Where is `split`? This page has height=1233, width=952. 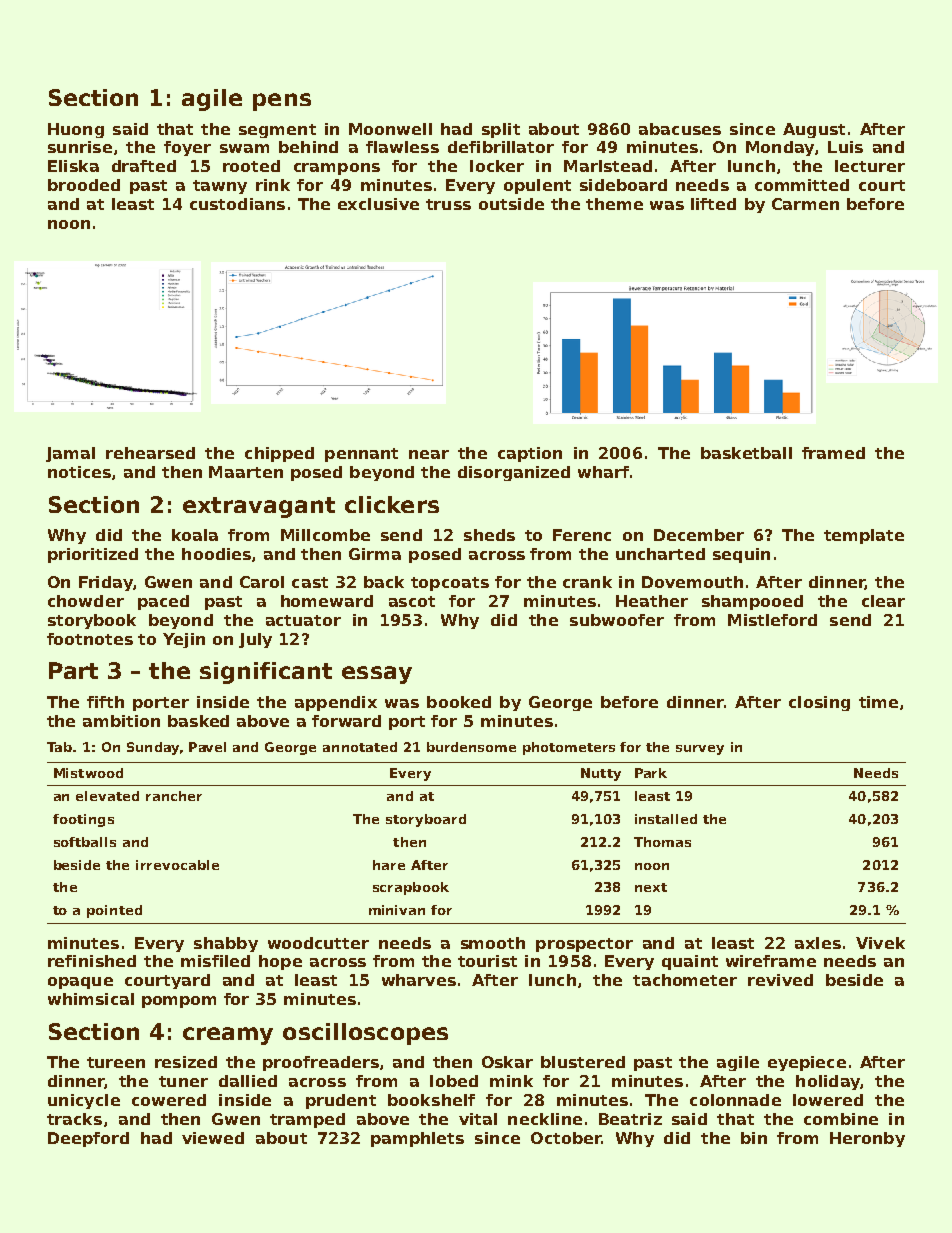 split is located at coordinates (501, 130).
